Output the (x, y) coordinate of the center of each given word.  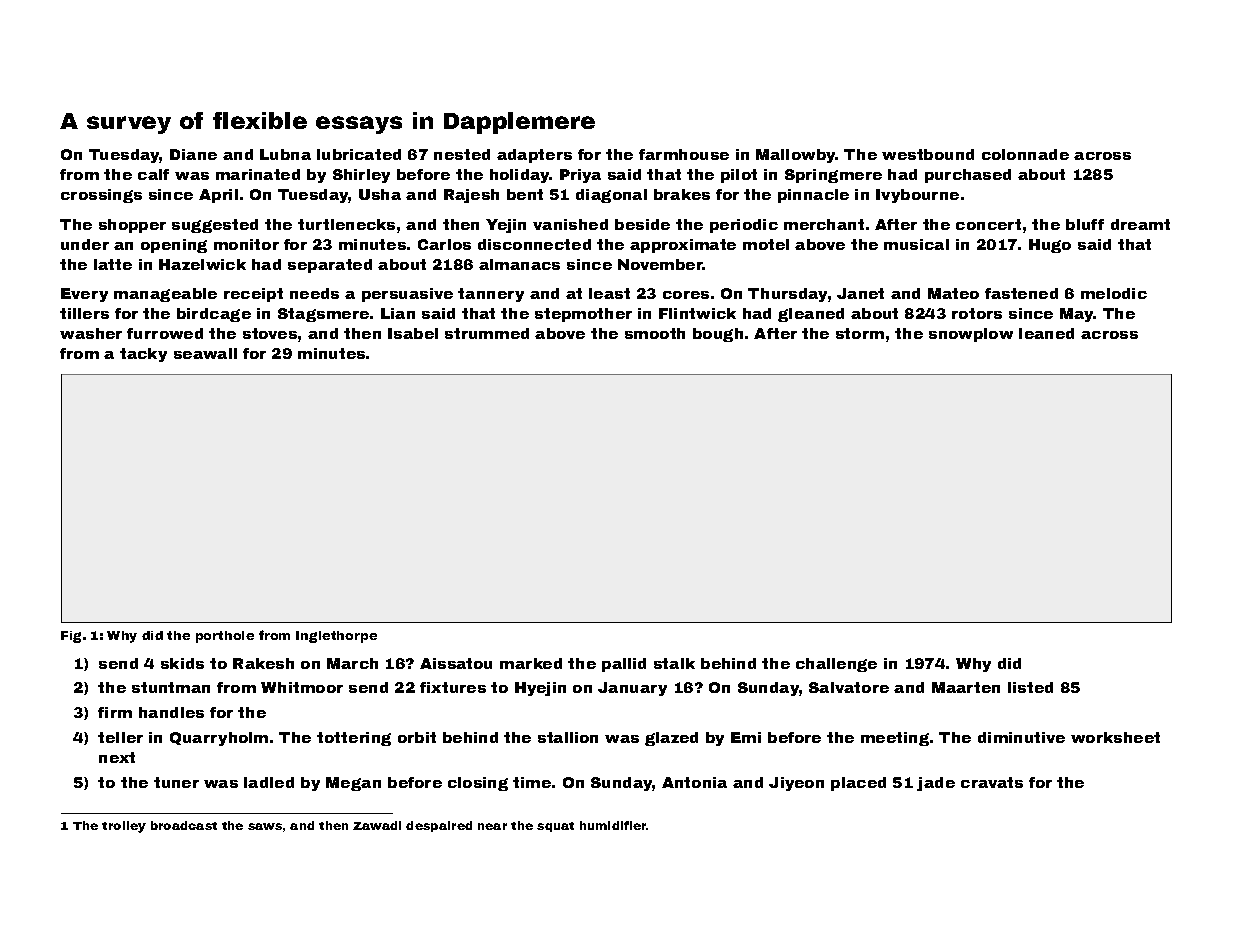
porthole (225, 637)
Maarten (966, 687)
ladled (269, 782)
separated (330, 266)
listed (1030, 687)
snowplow (971, 335)
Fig (71, 637)
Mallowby (796, 156)
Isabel (413, 333)
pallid (624, 665)
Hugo (1050, 246)
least (609, 293)
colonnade (1025, 154)
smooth (655, 333)
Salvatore (849, 687)
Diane (193, 154)
